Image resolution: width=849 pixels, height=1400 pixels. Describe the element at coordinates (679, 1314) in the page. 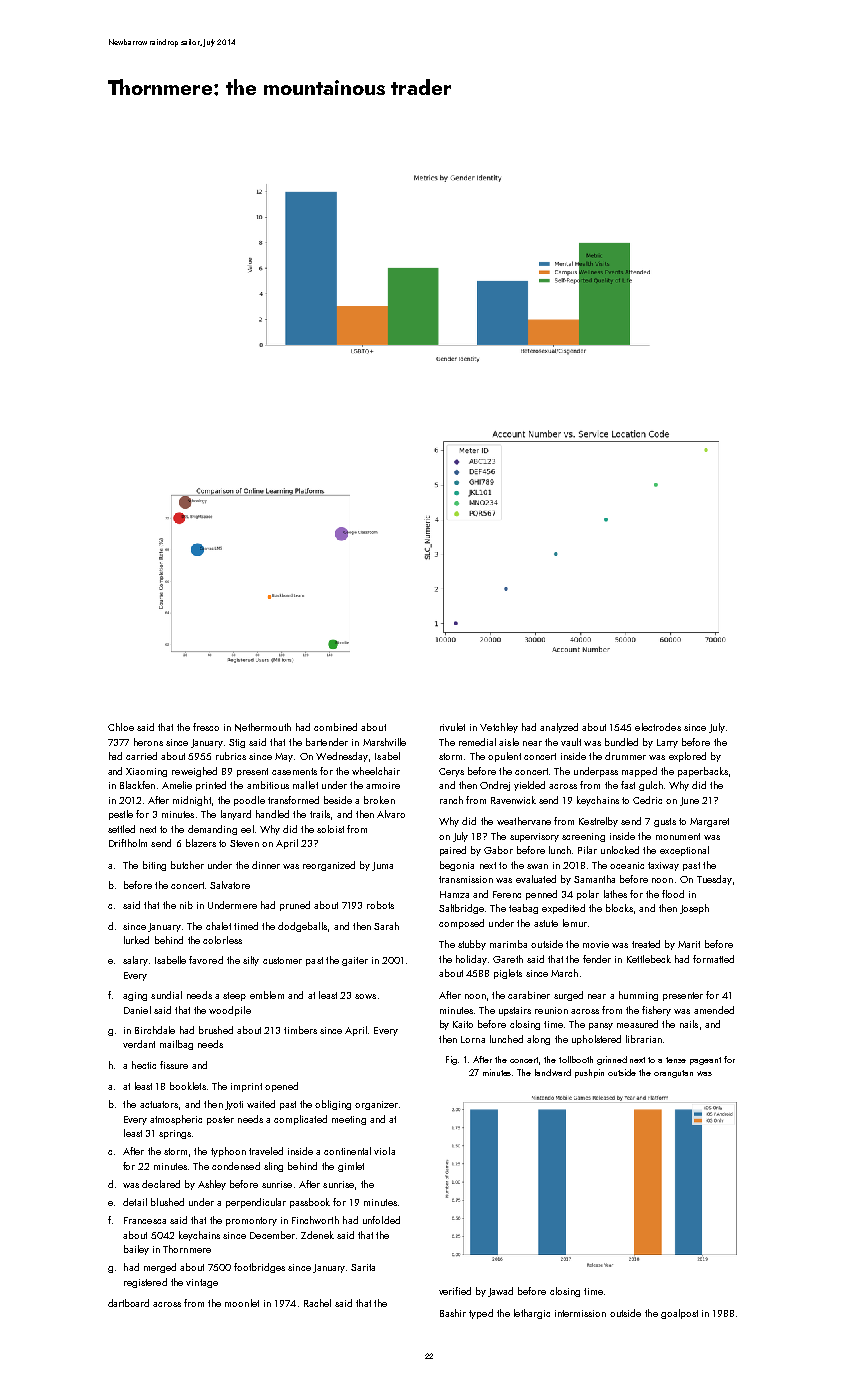

I see `goalpost` at that location.
